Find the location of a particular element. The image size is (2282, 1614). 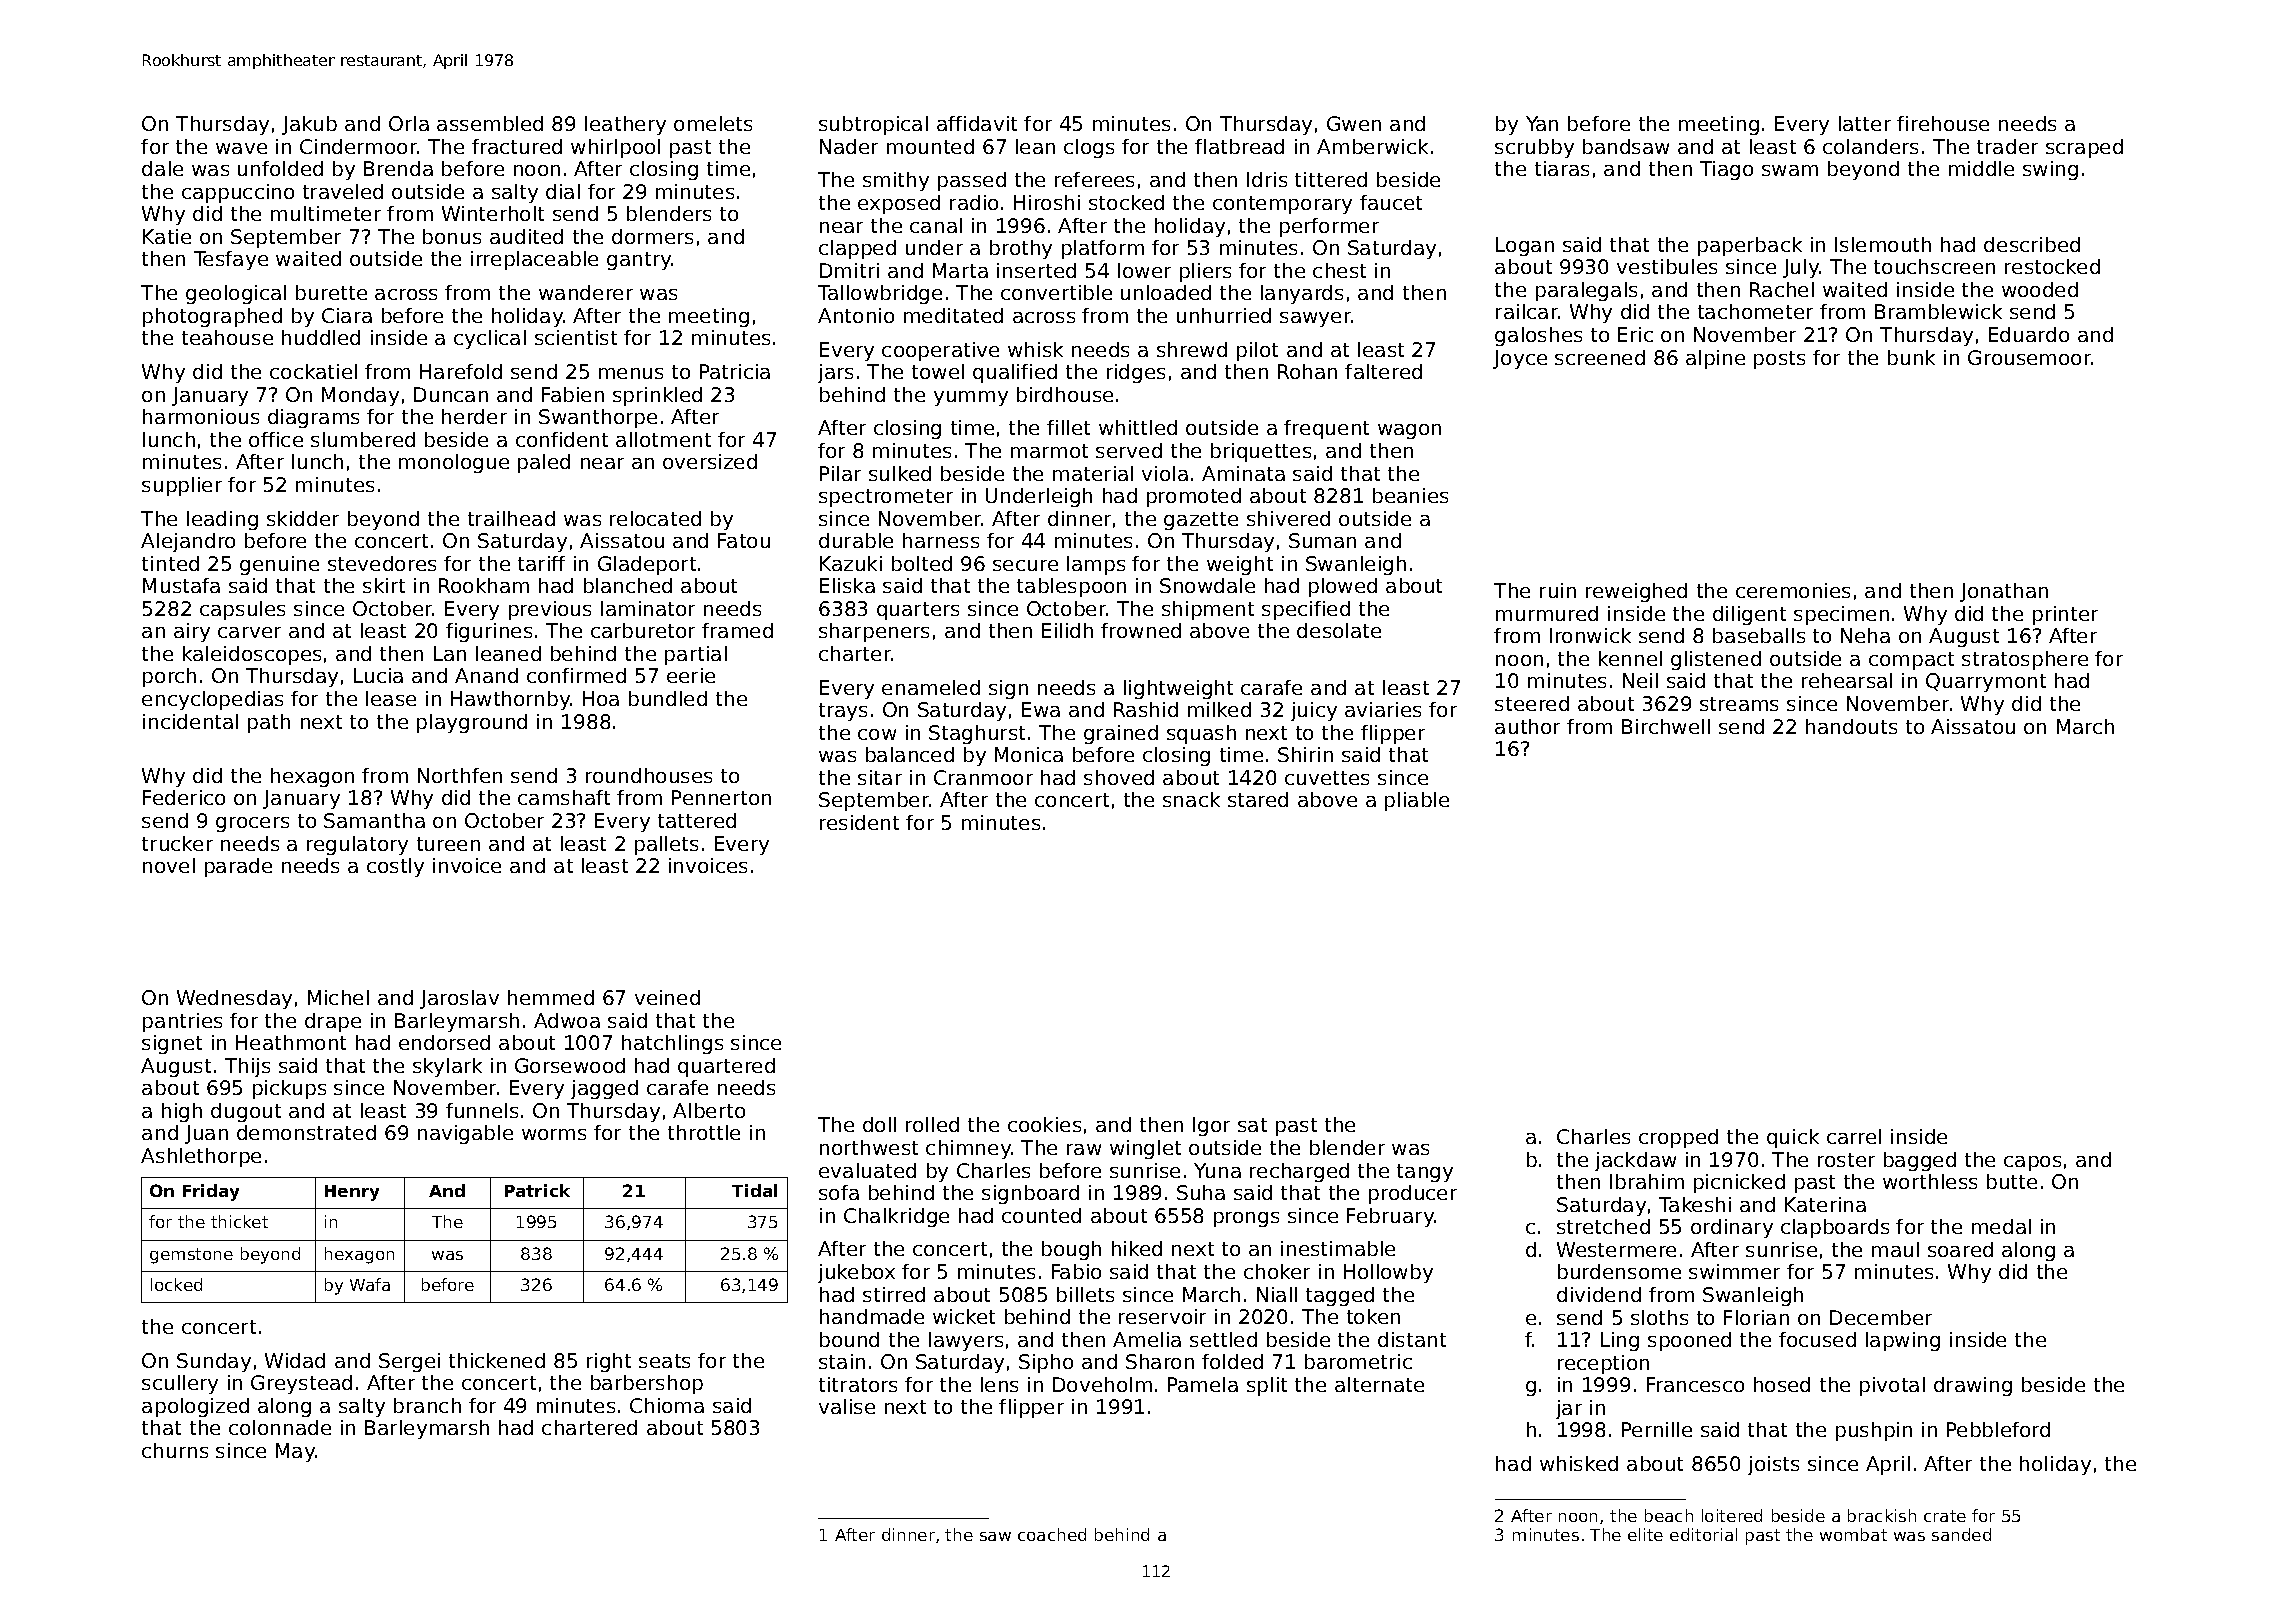

bonus is located at coordinates (452, 236).
